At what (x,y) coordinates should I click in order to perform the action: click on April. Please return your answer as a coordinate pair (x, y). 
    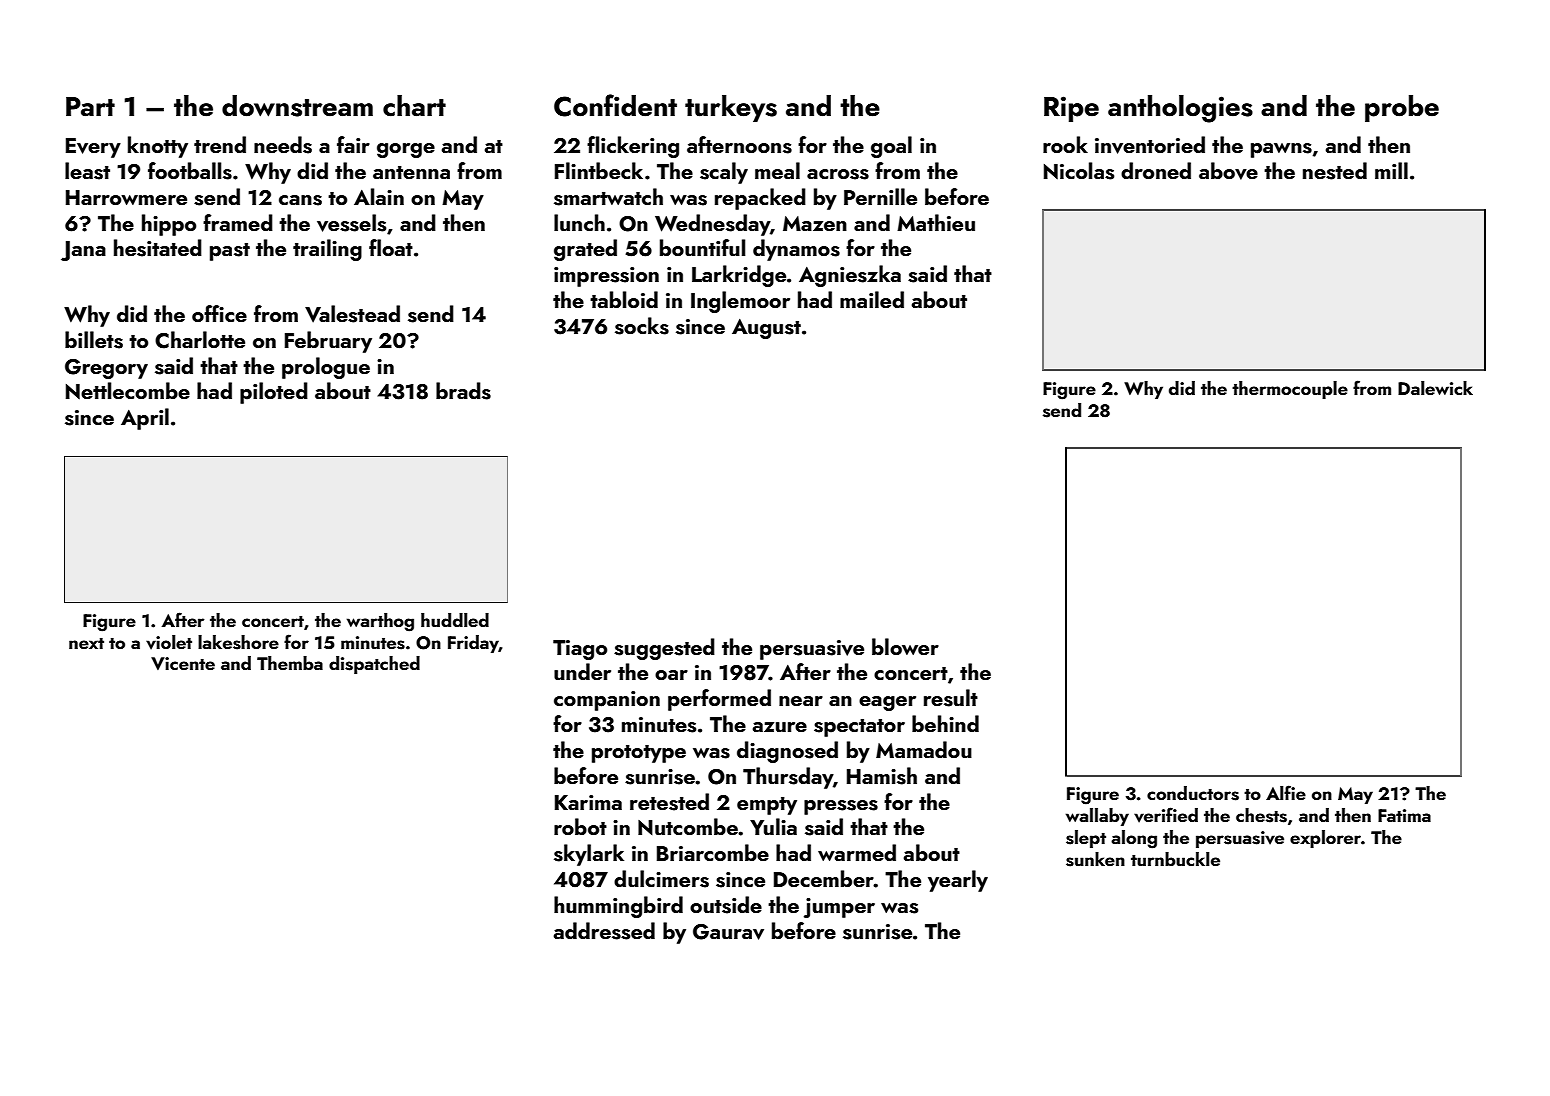
    Looking at the image, I should click on (145, 419).
